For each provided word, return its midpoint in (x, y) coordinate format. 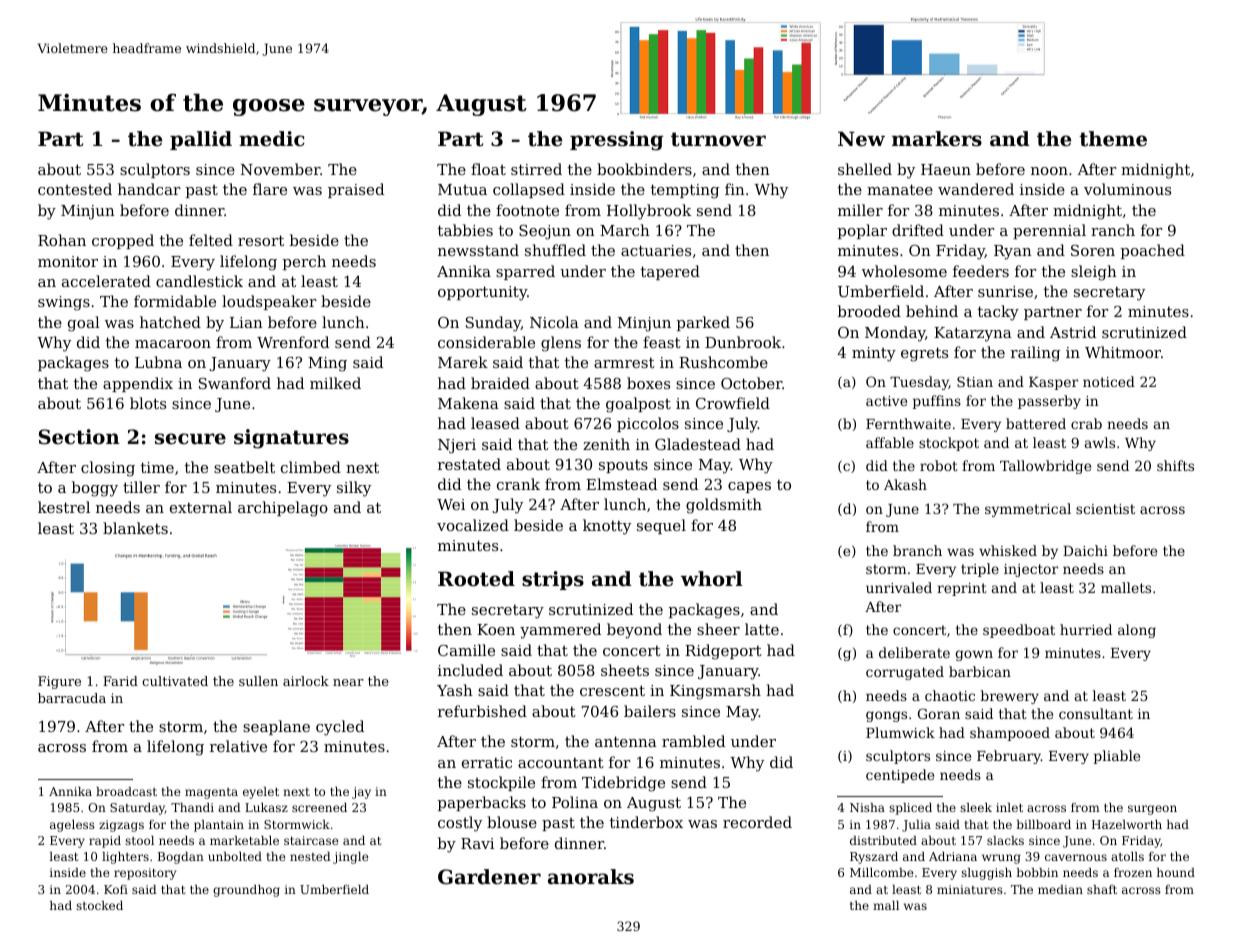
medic (272, 139)
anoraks (591, 877)
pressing (616, 141)
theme (1113, 139)
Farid (120, 681)
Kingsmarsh (715, 692)
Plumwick (900, 732)
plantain (219, 826)
